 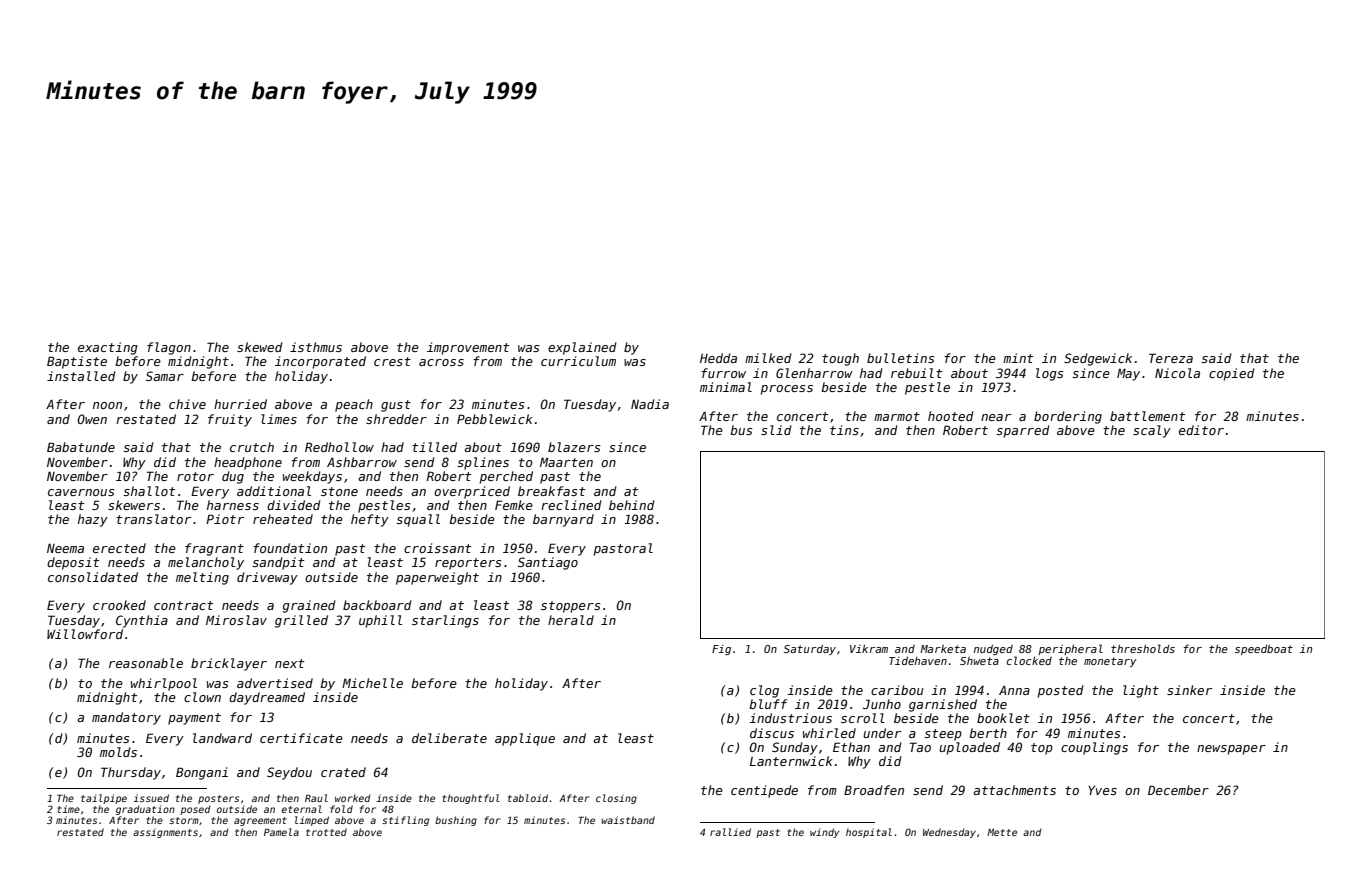 What do you see at coordinates (126, 718) in the page?
I see `mandatory` at bounding box center [126, 718].
